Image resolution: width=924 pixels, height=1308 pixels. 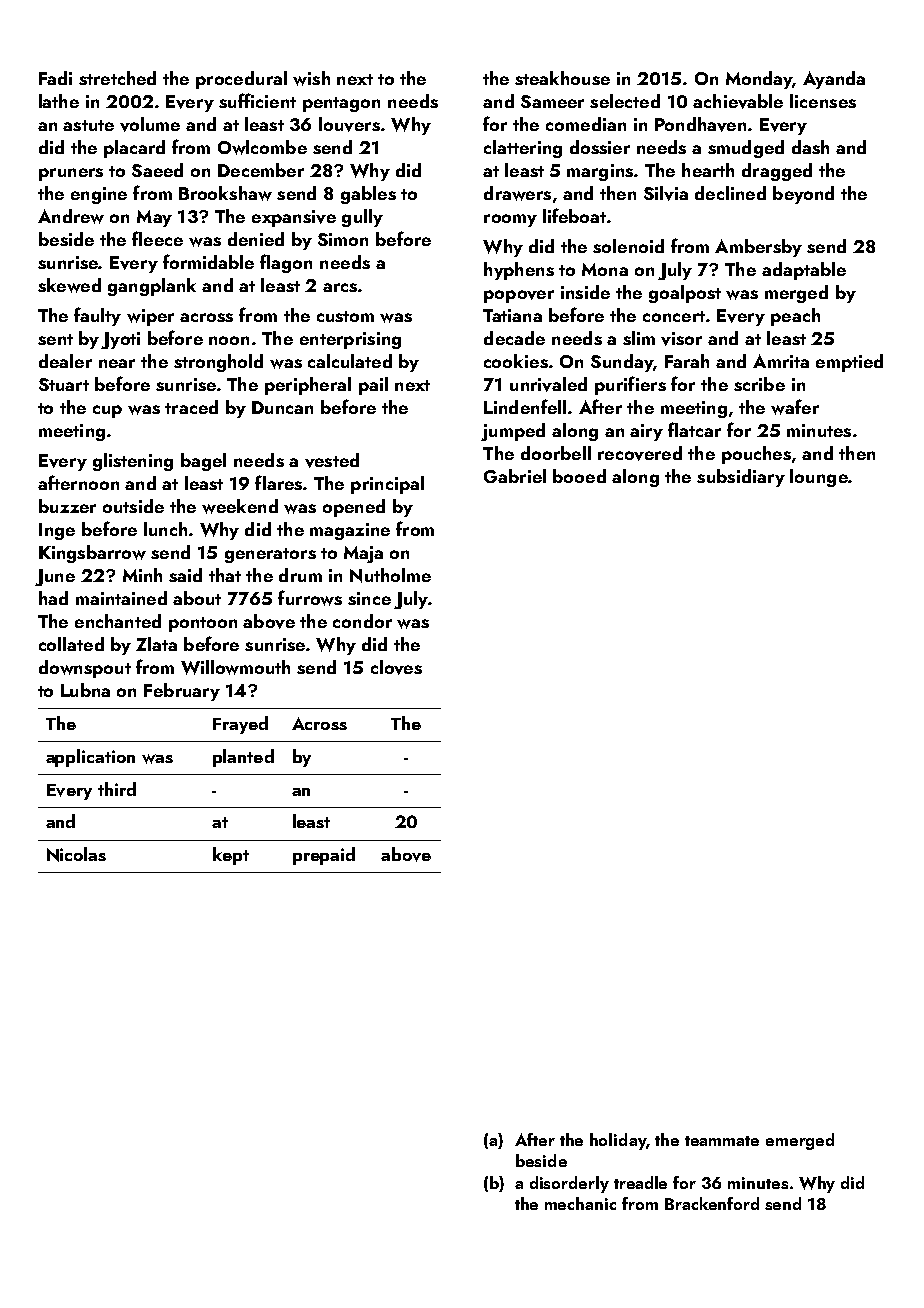 What do you see at coordinates (90, 758) in the screenshot?
I see `application` at bounding box center [90, 758].
